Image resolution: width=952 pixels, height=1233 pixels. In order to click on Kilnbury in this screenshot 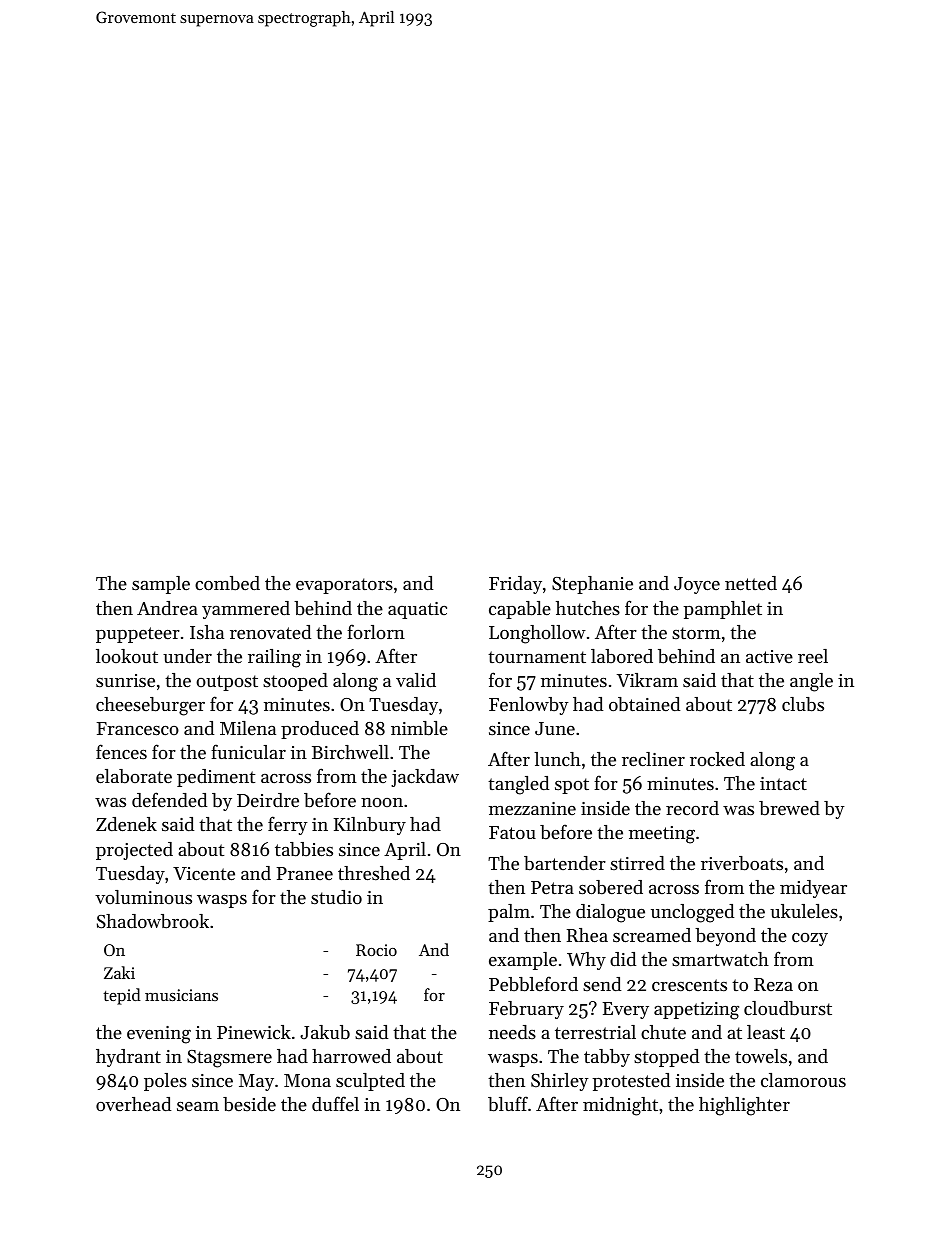, I will do `click(370, 826)`.
